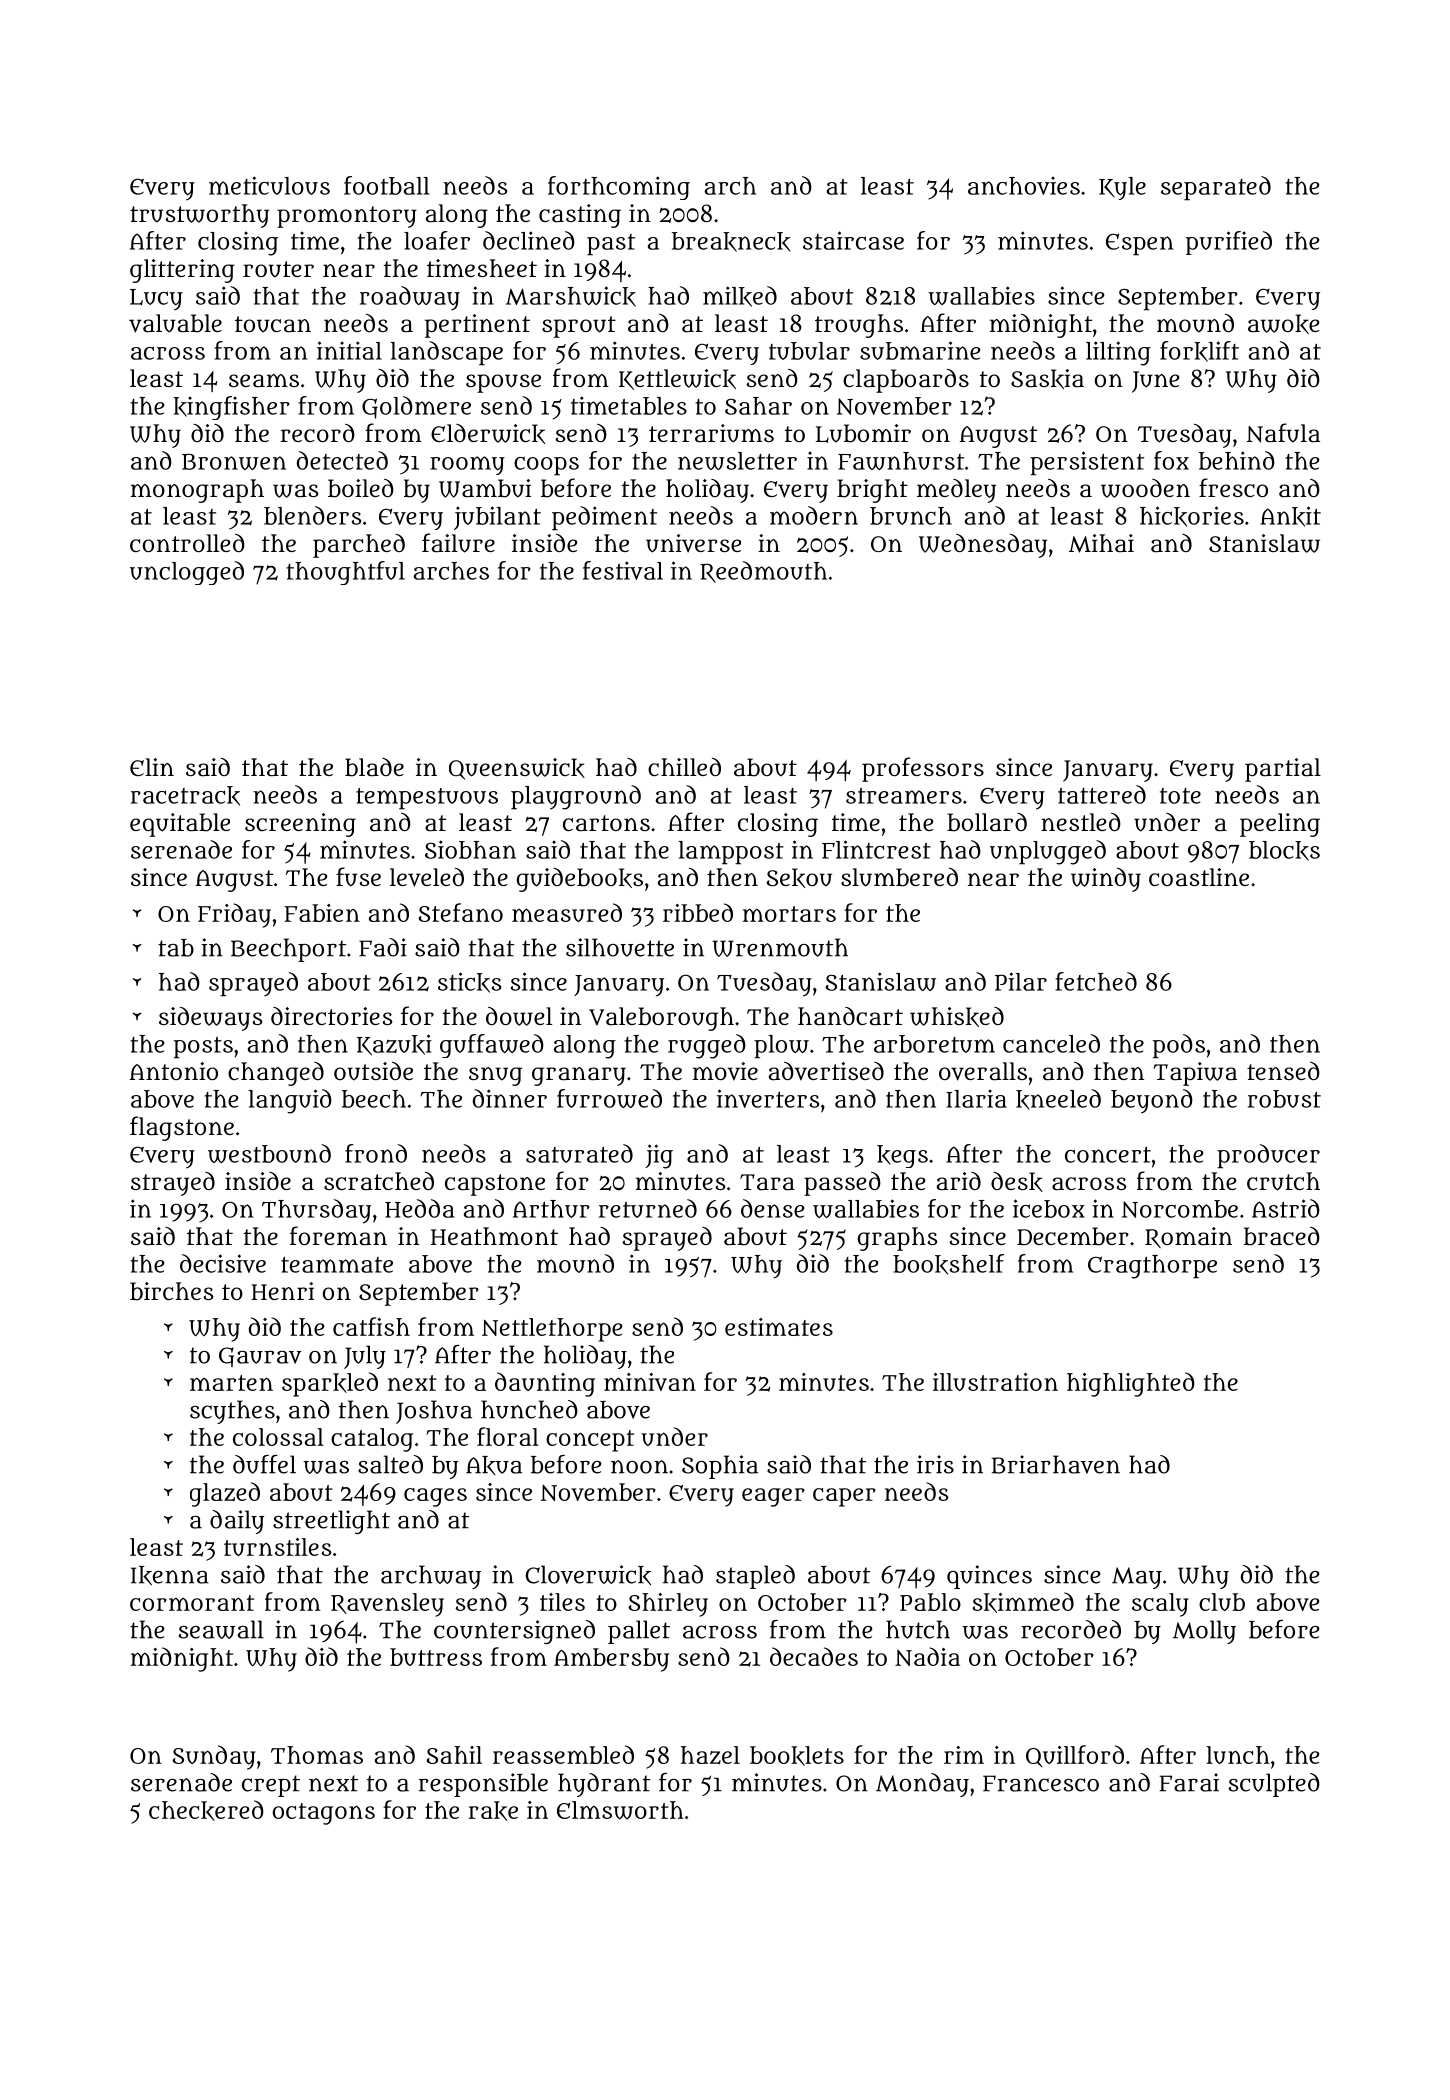 The height and width of the image is (2100, 1450). I want to click on coastline, so click(1199, 877).
